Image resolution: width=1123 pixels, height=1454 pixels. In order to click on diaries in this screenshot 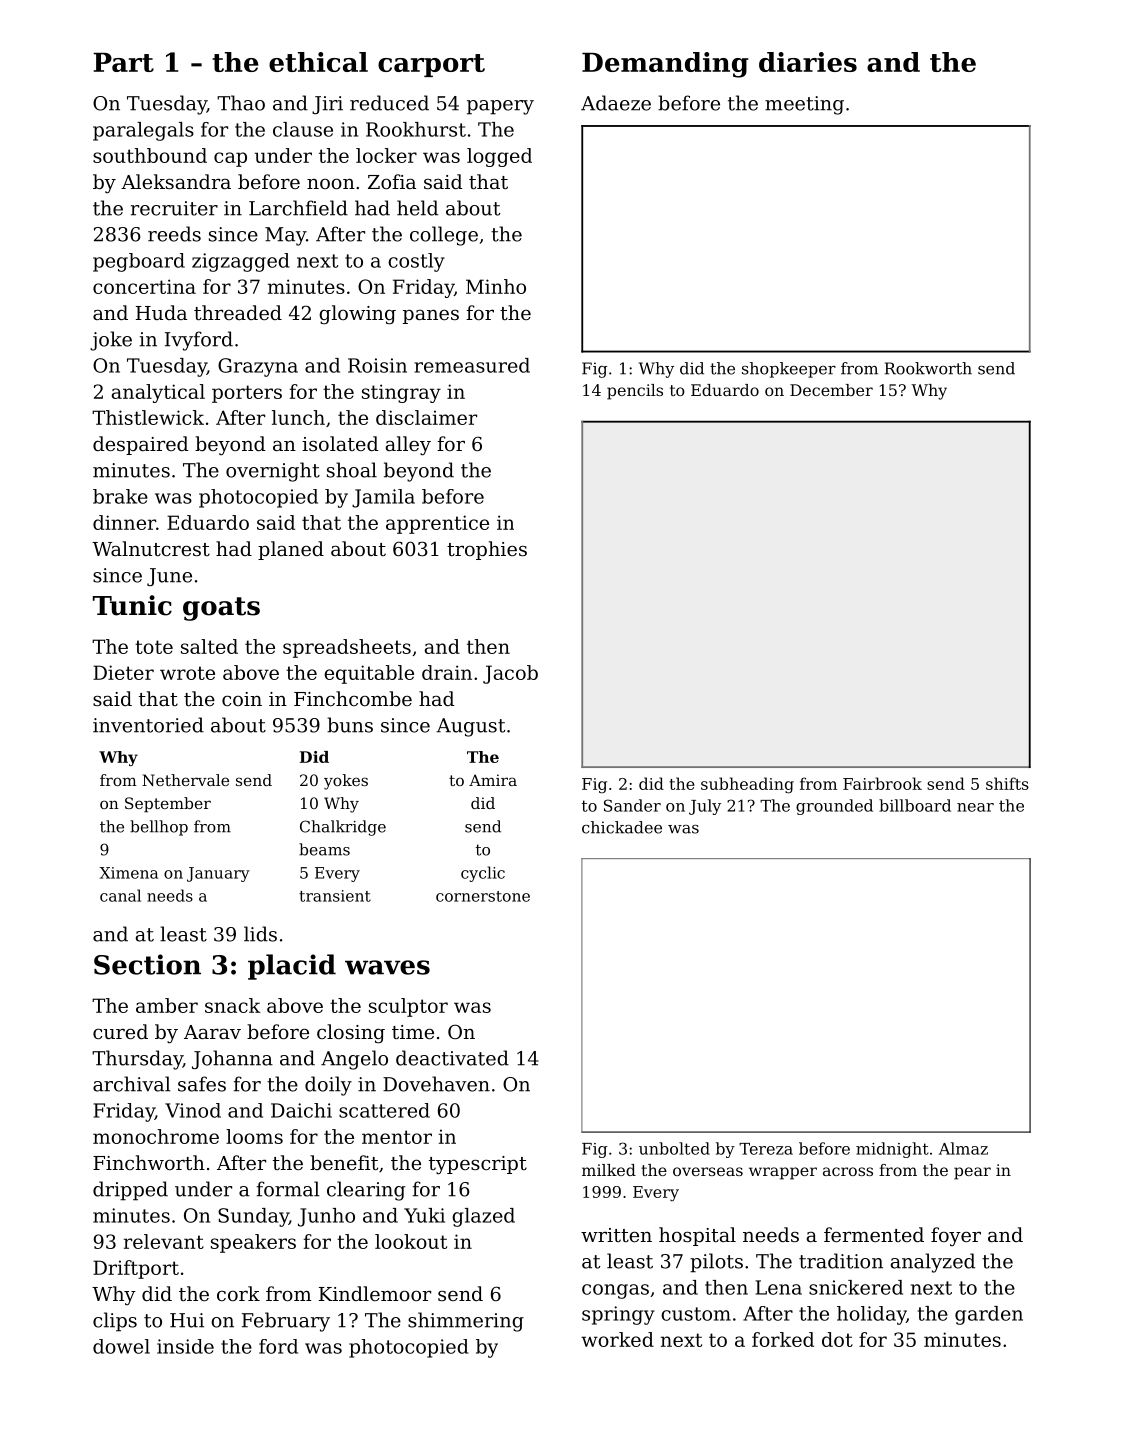, I will do `click(808, 62)`.
